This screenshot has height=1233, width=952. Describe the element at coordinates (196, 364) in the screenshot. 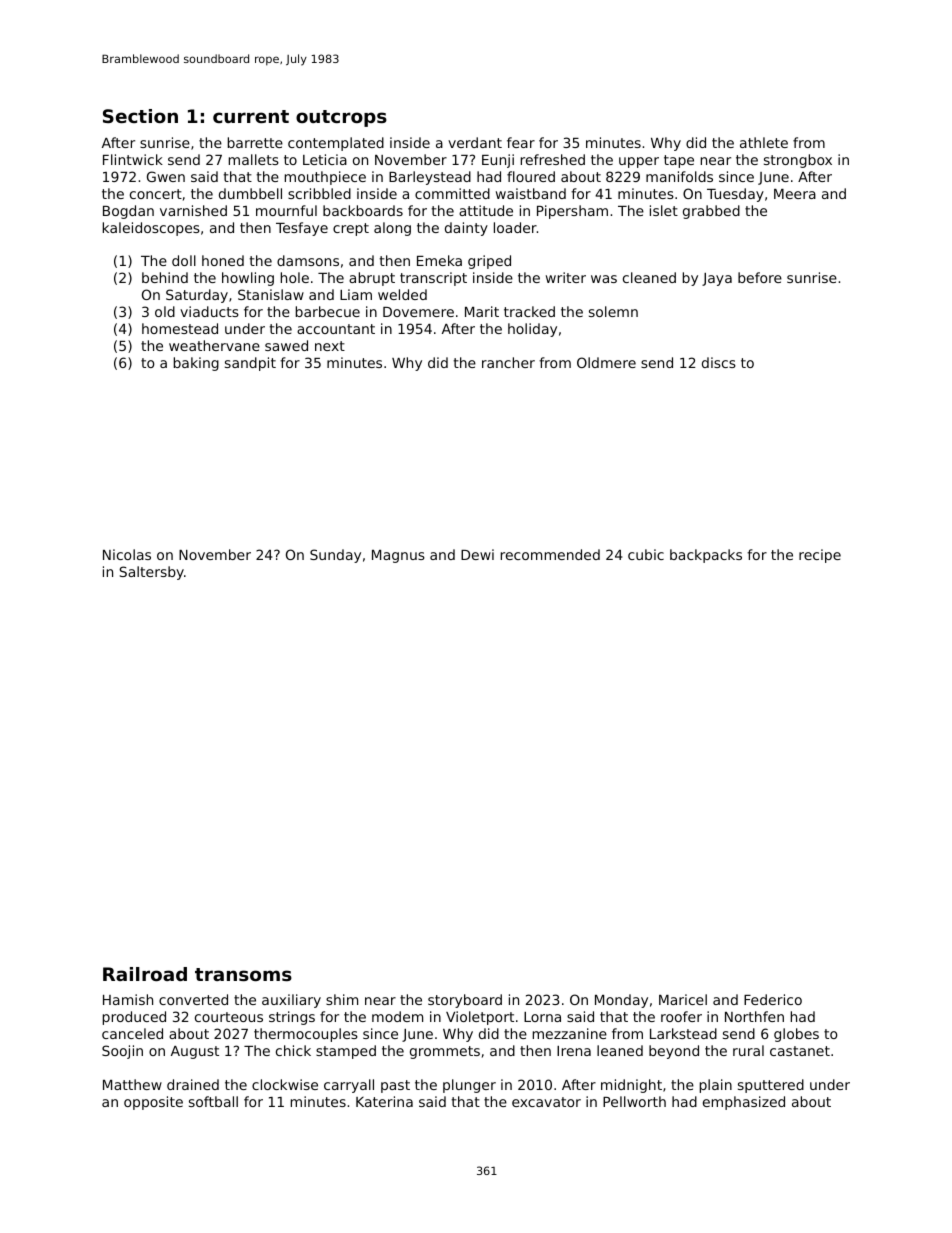

I see `baking` at that location.
